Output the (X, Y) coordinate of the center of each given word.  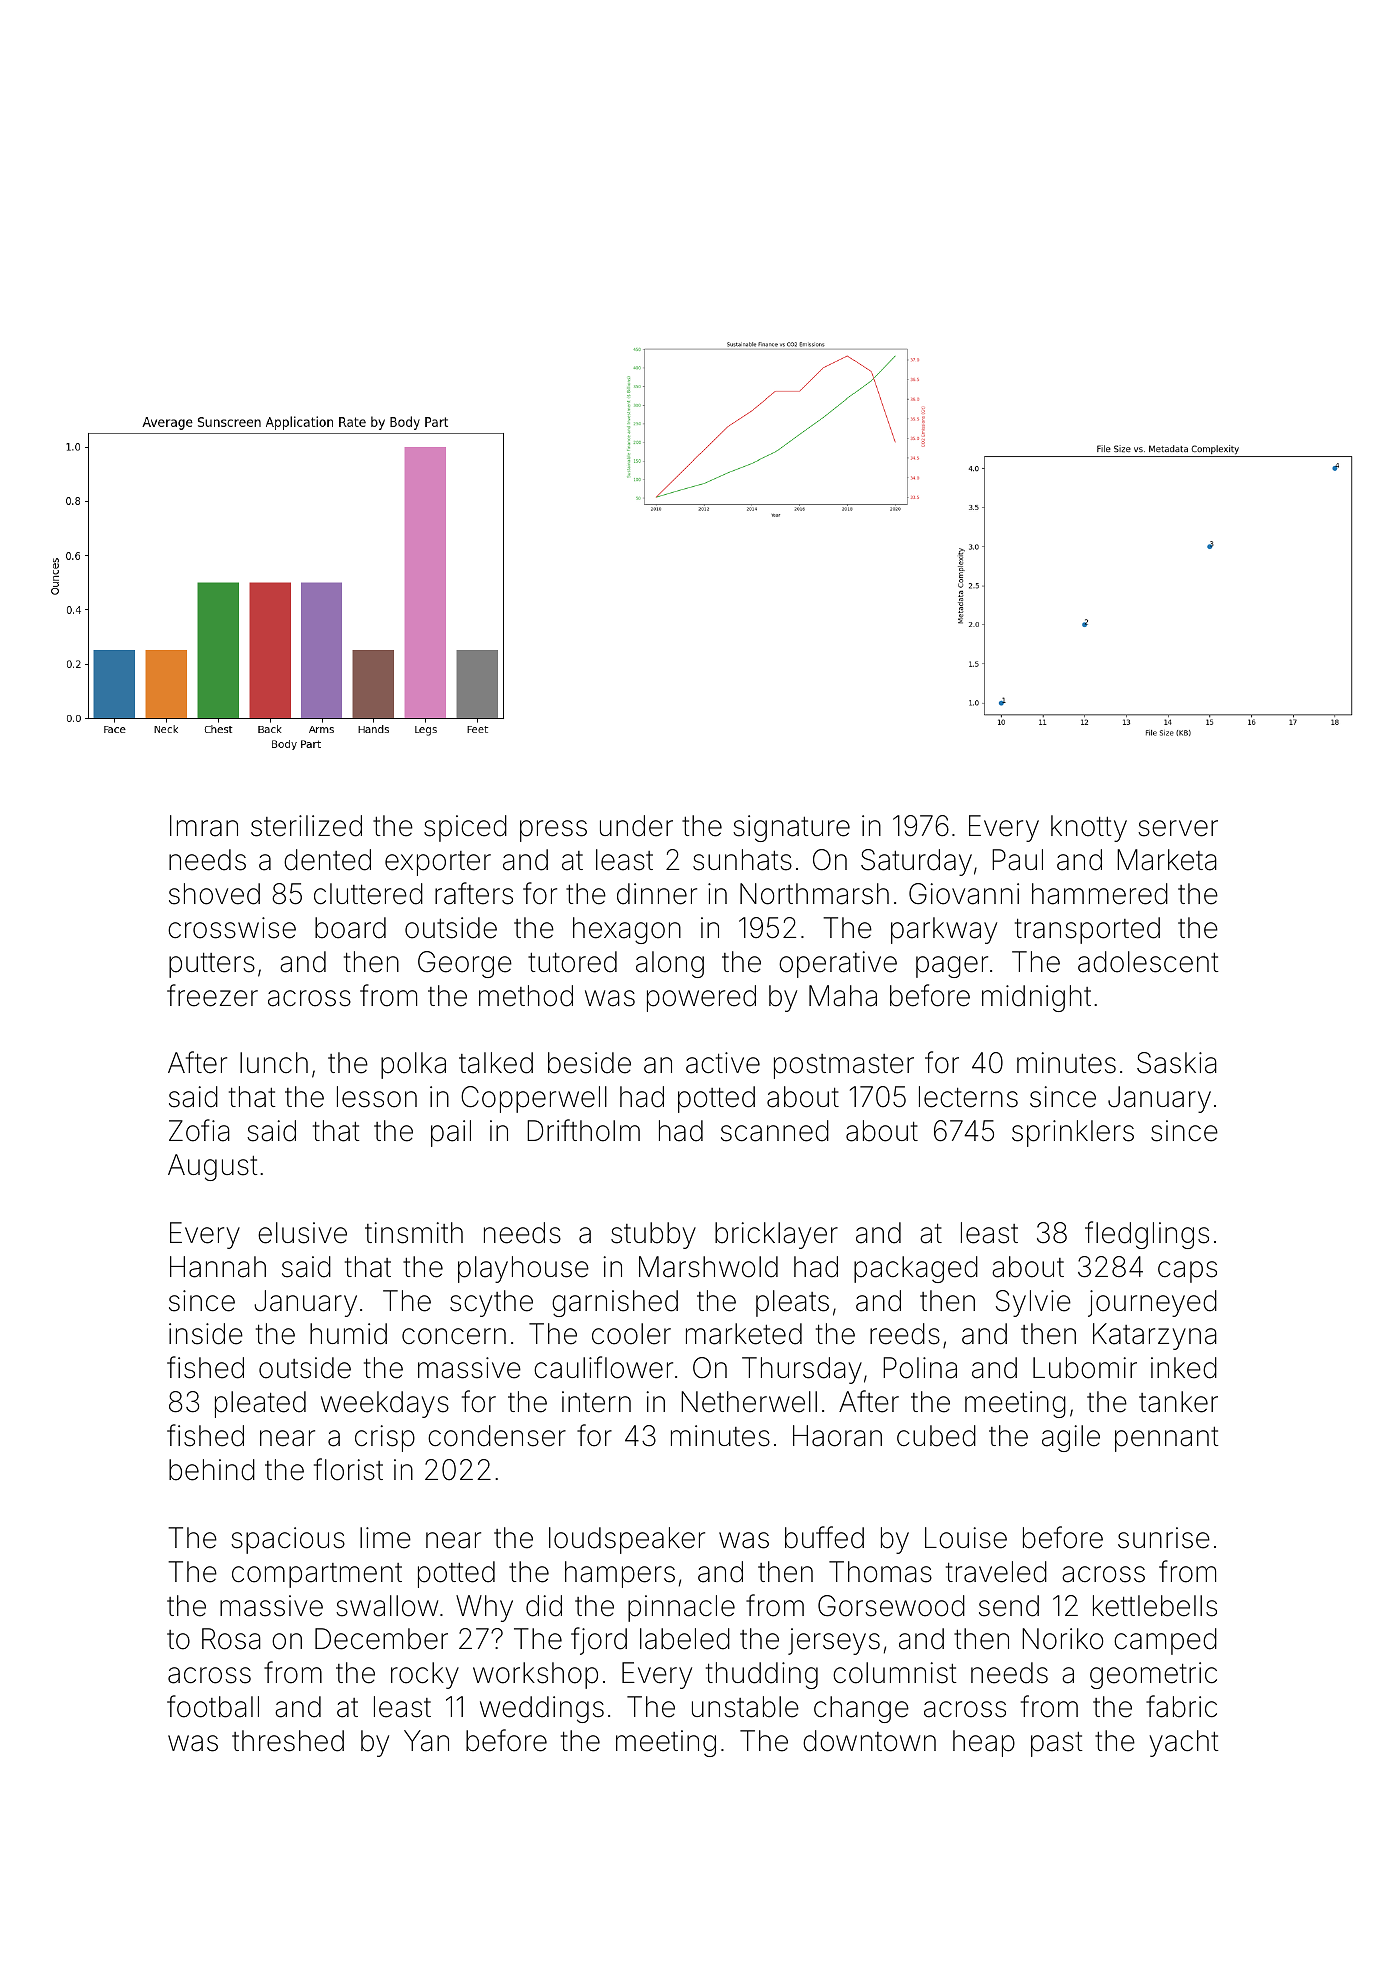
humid (348, 1334)
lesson (377, 1097)
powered (701, 998)
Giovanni (964, 894)
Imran (204, 826)
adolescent (1148, 962)
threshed (288, 1741)
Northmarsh (814, 894)
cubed (936, 1436)
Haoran (837, 1436)
